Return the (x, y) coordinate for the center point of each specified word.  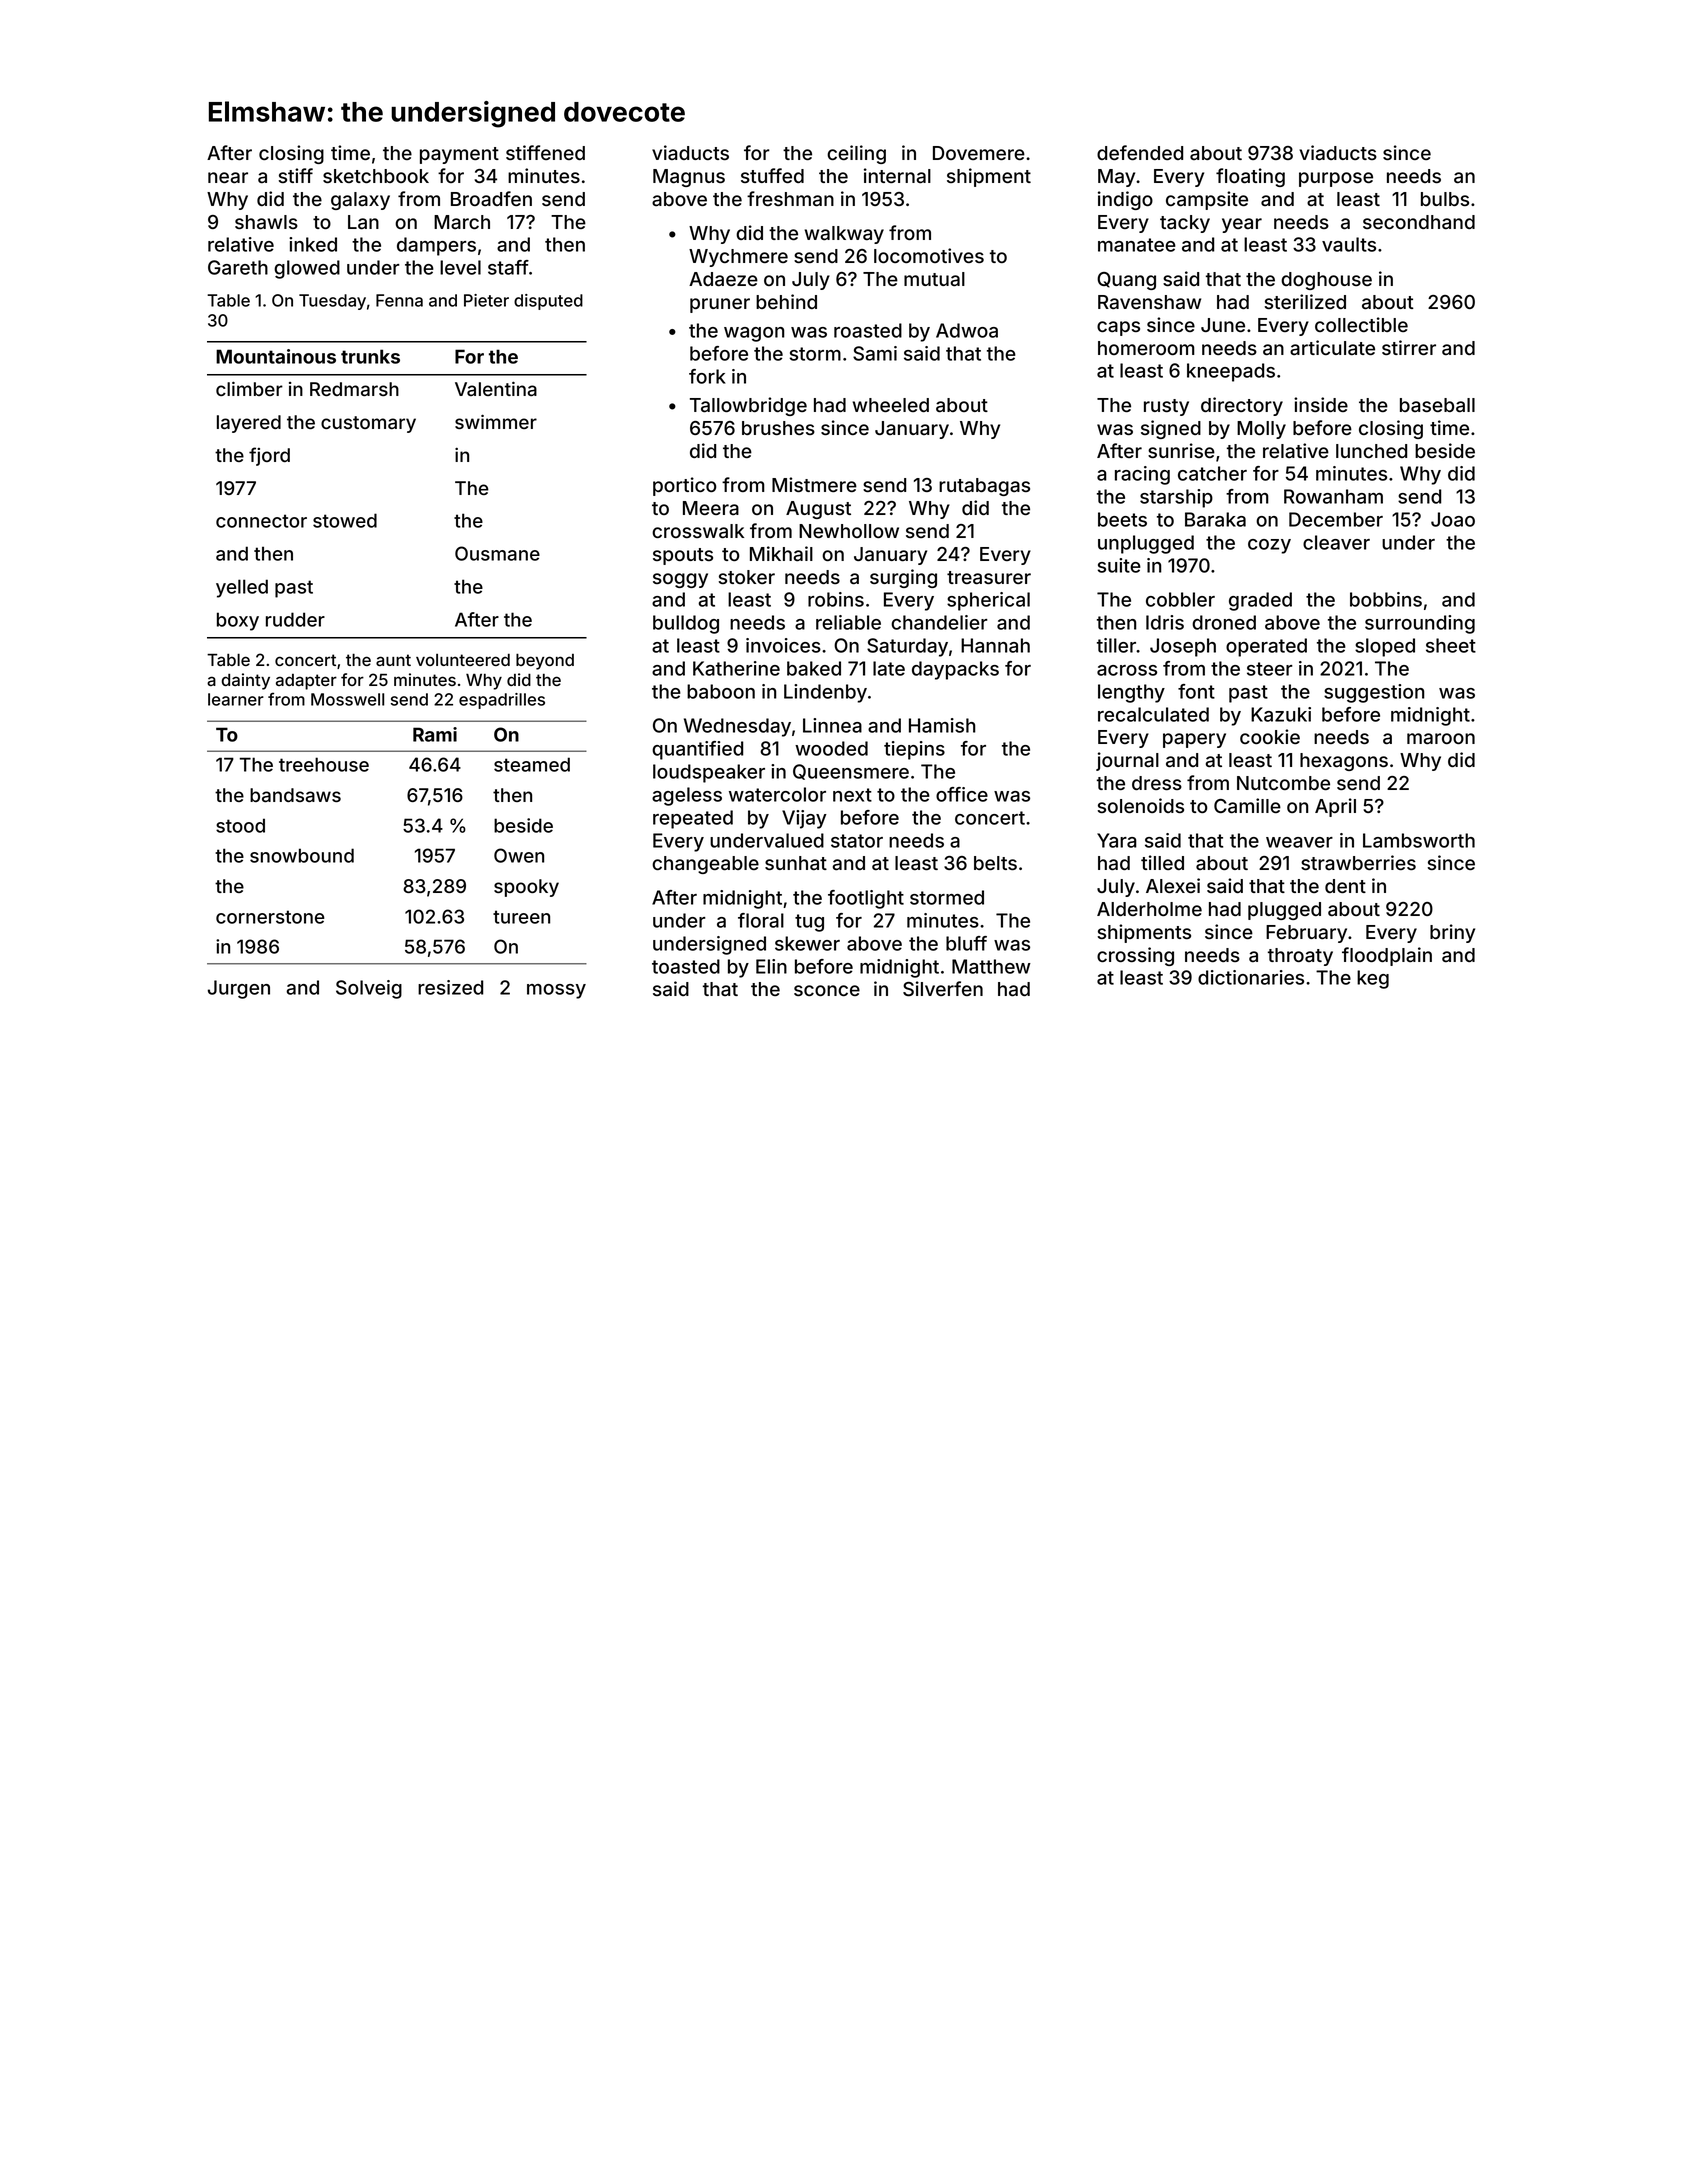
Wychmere (738, 258)
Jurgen (239, 989)
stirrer (1409, 347)
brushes (778, 428)
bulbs (1445, 199)
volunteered (463, 660)
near (228, 178)
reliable (848, 622)
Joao (1453, 519)
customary (368, 424)
